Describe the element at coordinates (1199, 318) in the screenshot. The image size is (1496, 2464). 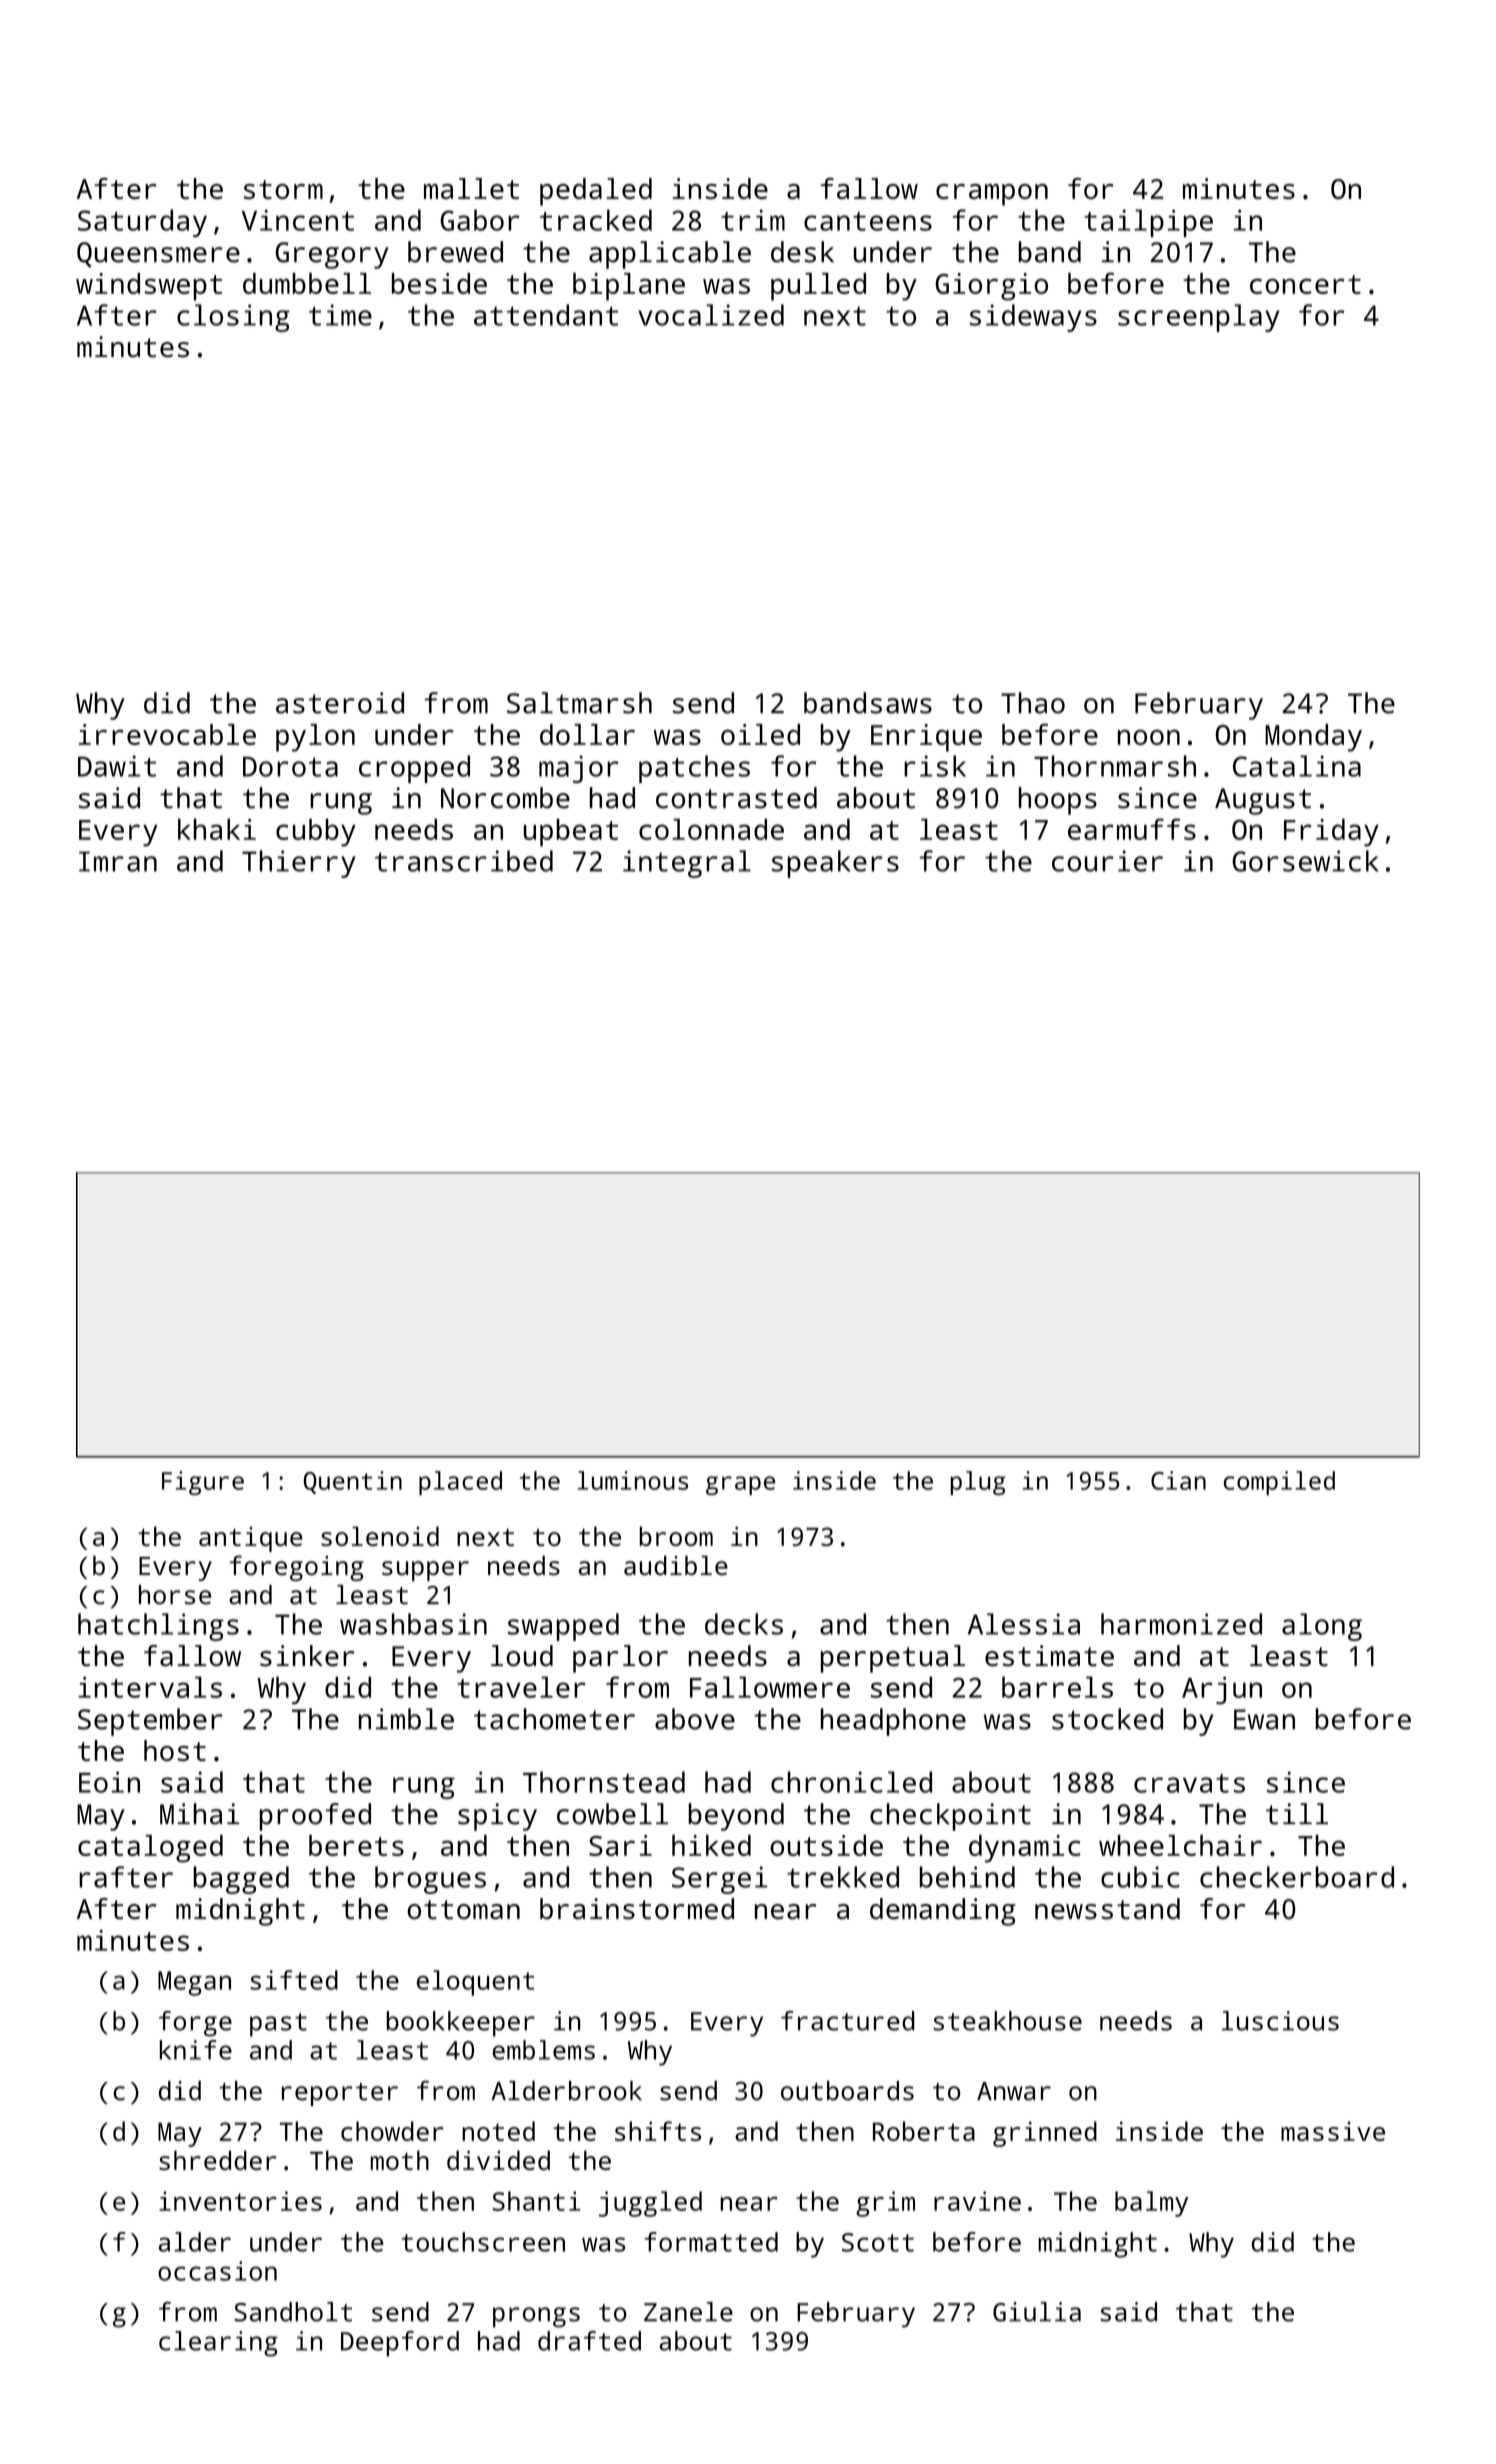
I see `screenplay` at that location.
